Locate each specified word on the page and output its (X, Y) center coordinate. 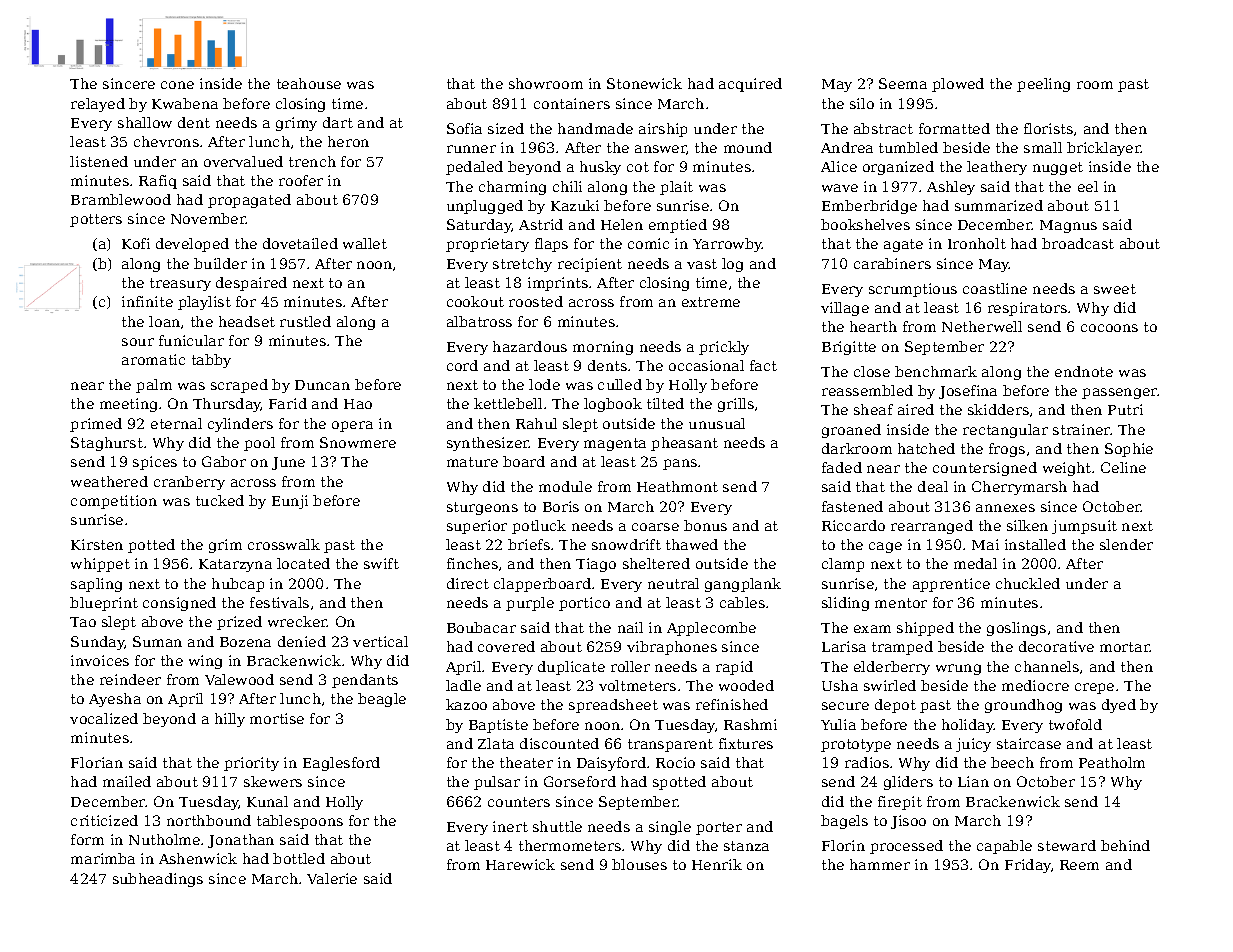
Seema (903, 83)
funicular (191, 340)
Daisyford (611, 764)
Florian (97, 762)
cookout (475, 301)
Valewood (239, 679)
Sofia (464, 128)
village (845, 309)
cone (177, 85)
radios (867, 762)
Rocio (675, 762)
